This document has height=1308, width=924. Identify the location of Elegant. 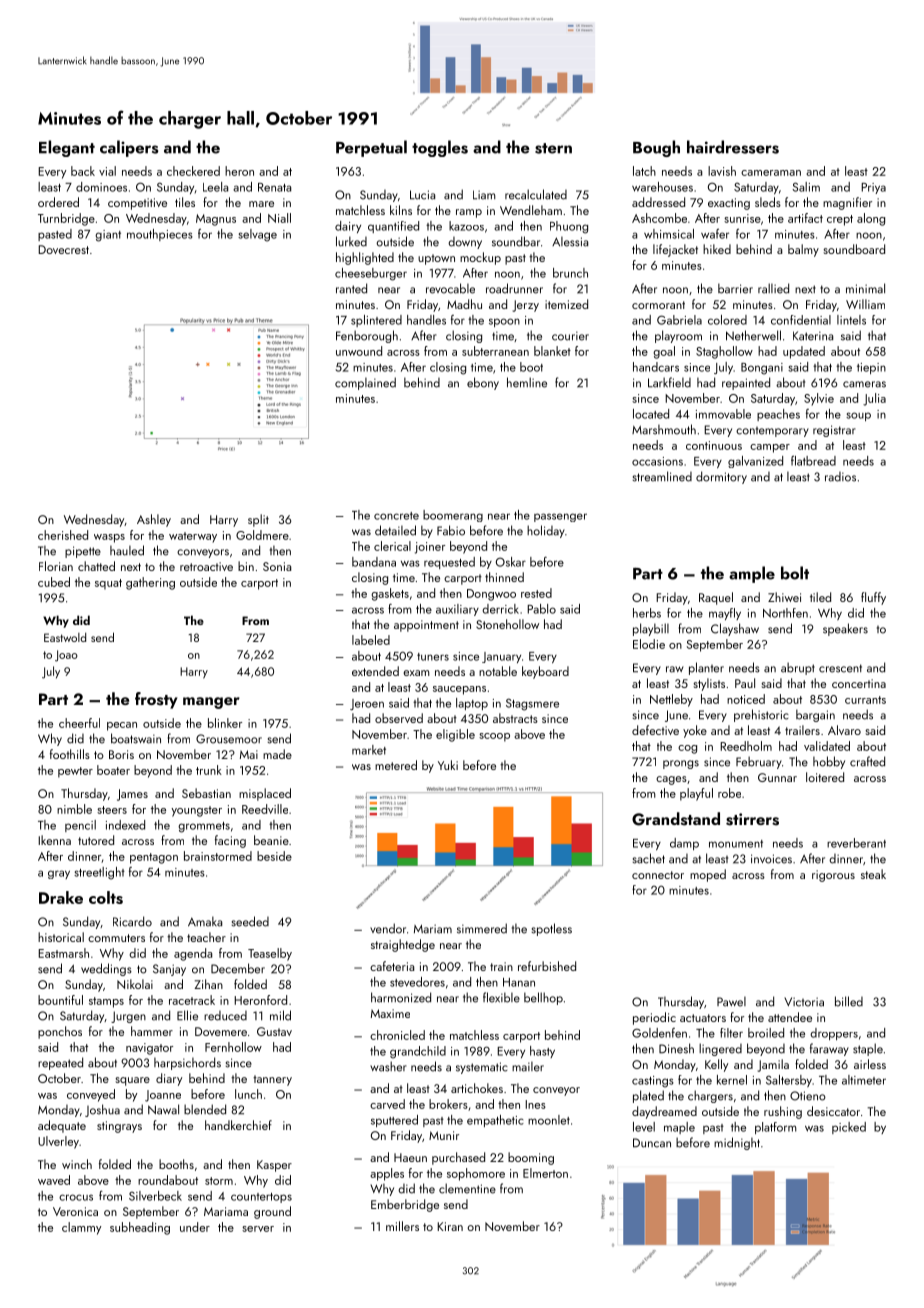
(67, 148).
